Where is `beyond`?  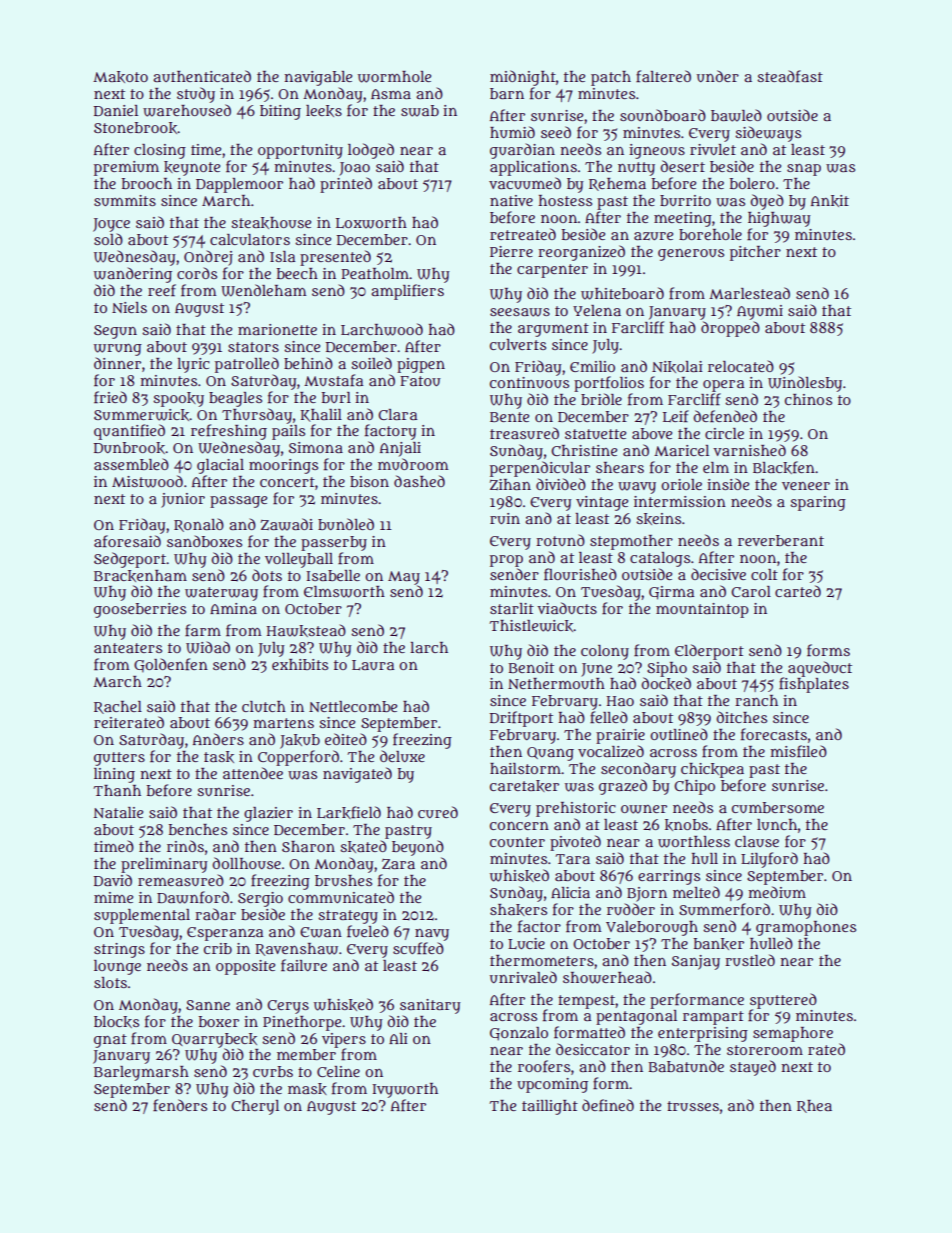 beyond is located at coordinates (418, 848).
